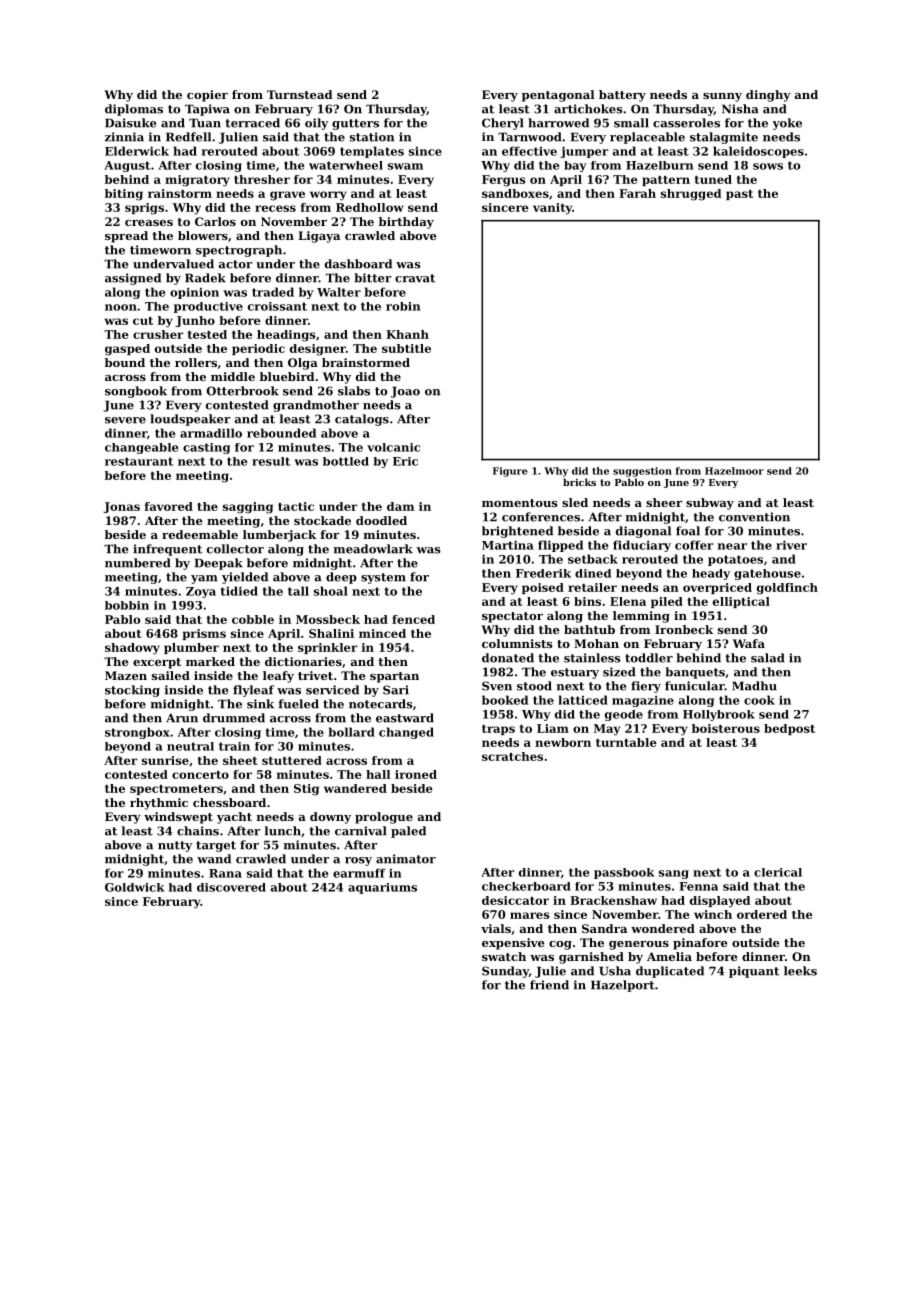  I want to click on sunrise, so click(165, 760).
